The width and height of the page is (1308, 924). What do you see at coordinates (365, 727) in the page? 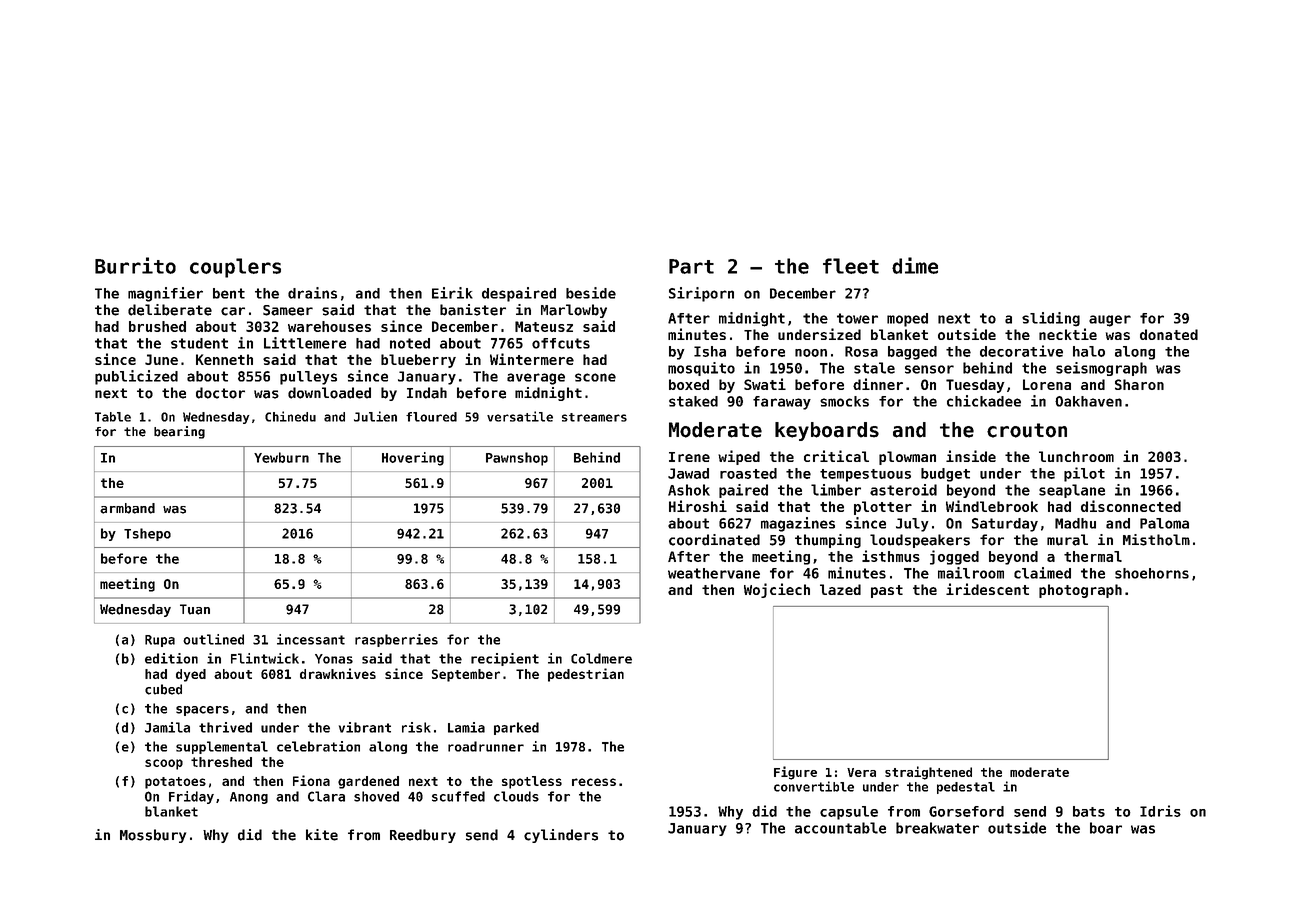
I see `vibrant` at bounding box center [365, 727].
